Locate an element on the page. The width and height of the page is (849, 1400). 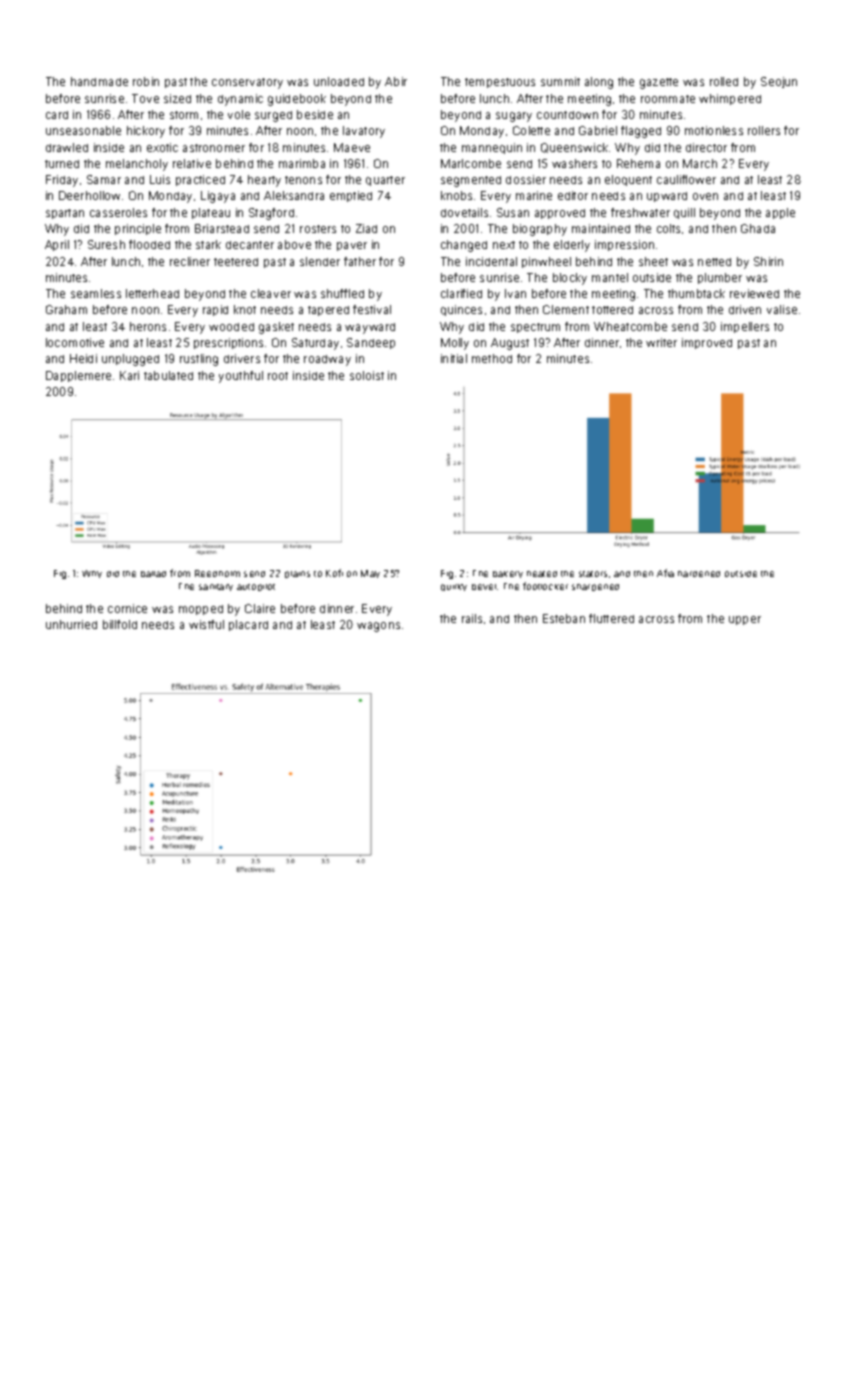
stators is located at coordinates (593, 574).
